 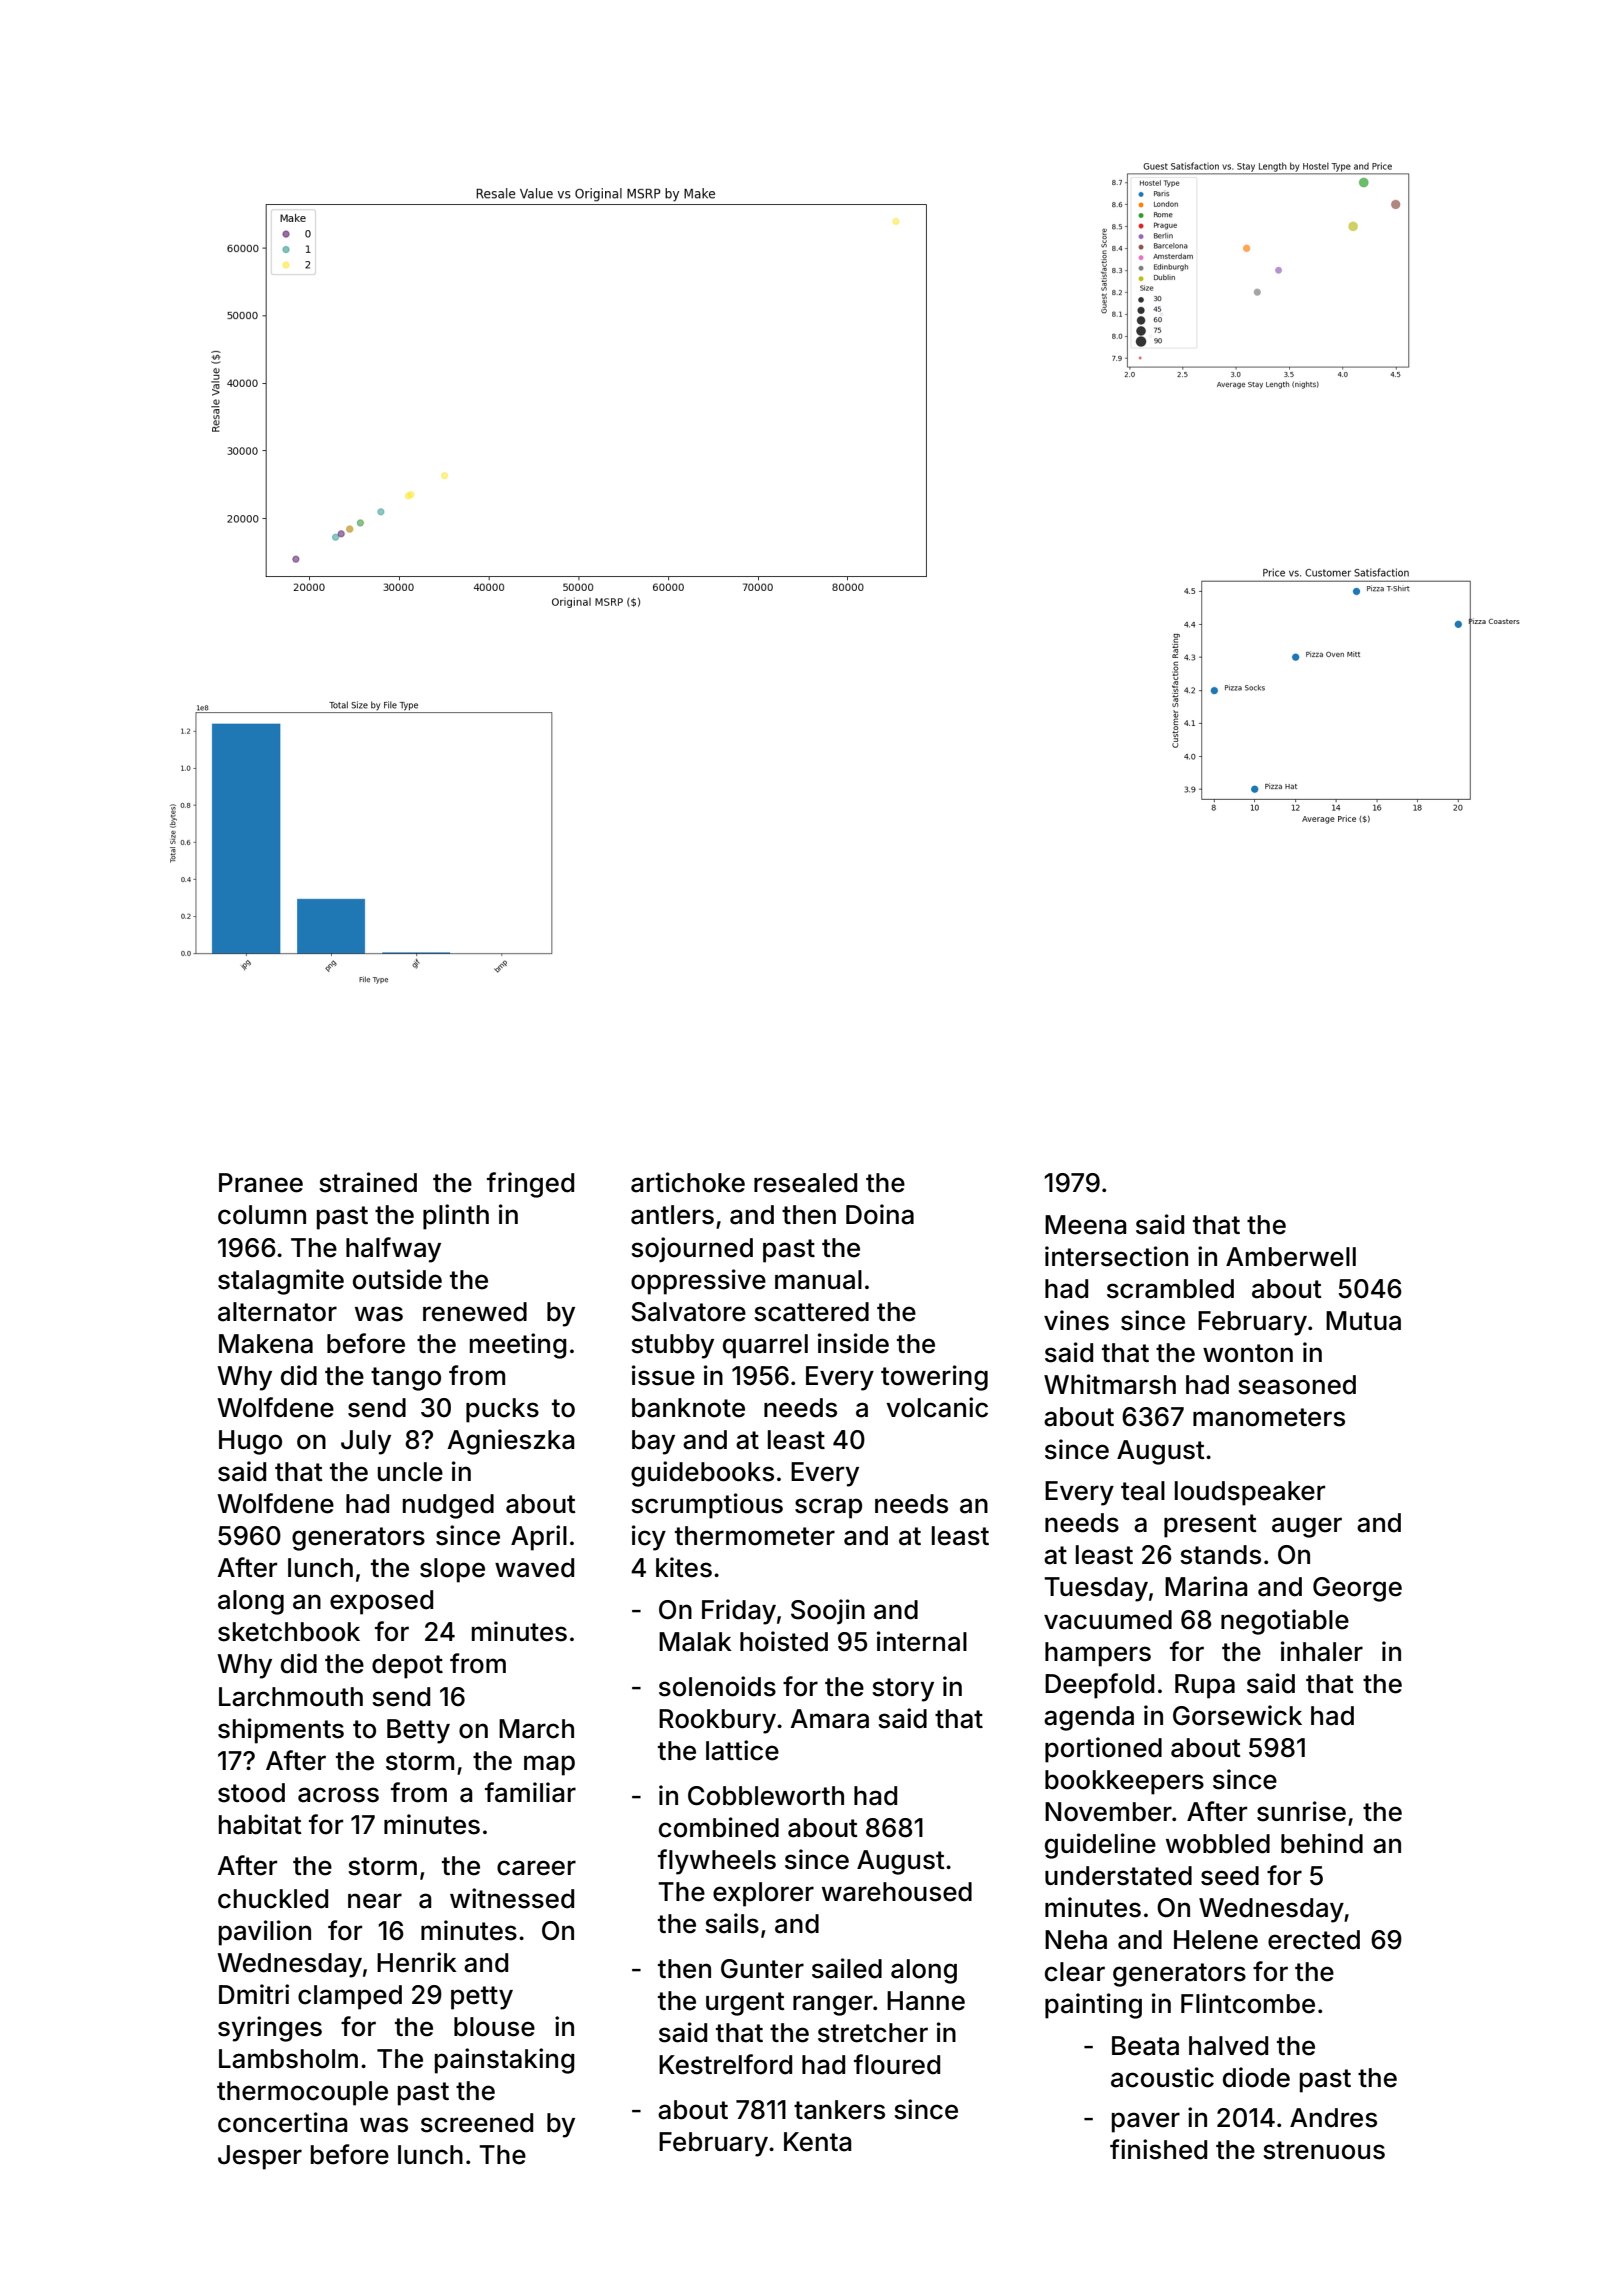 I want to click on Mutua, so click(x=1363, y=1321).
